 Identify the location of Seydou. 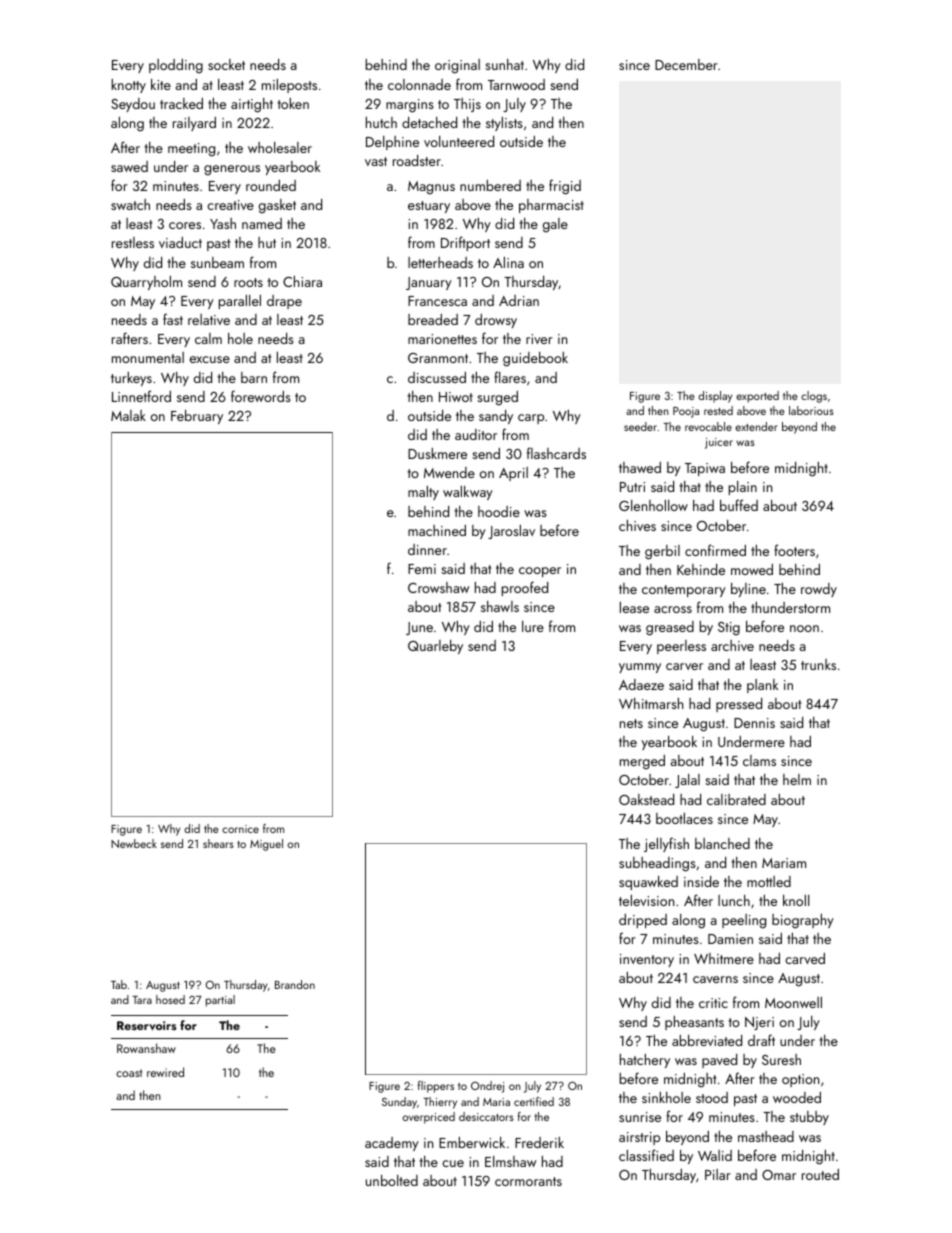
(133, 105).
